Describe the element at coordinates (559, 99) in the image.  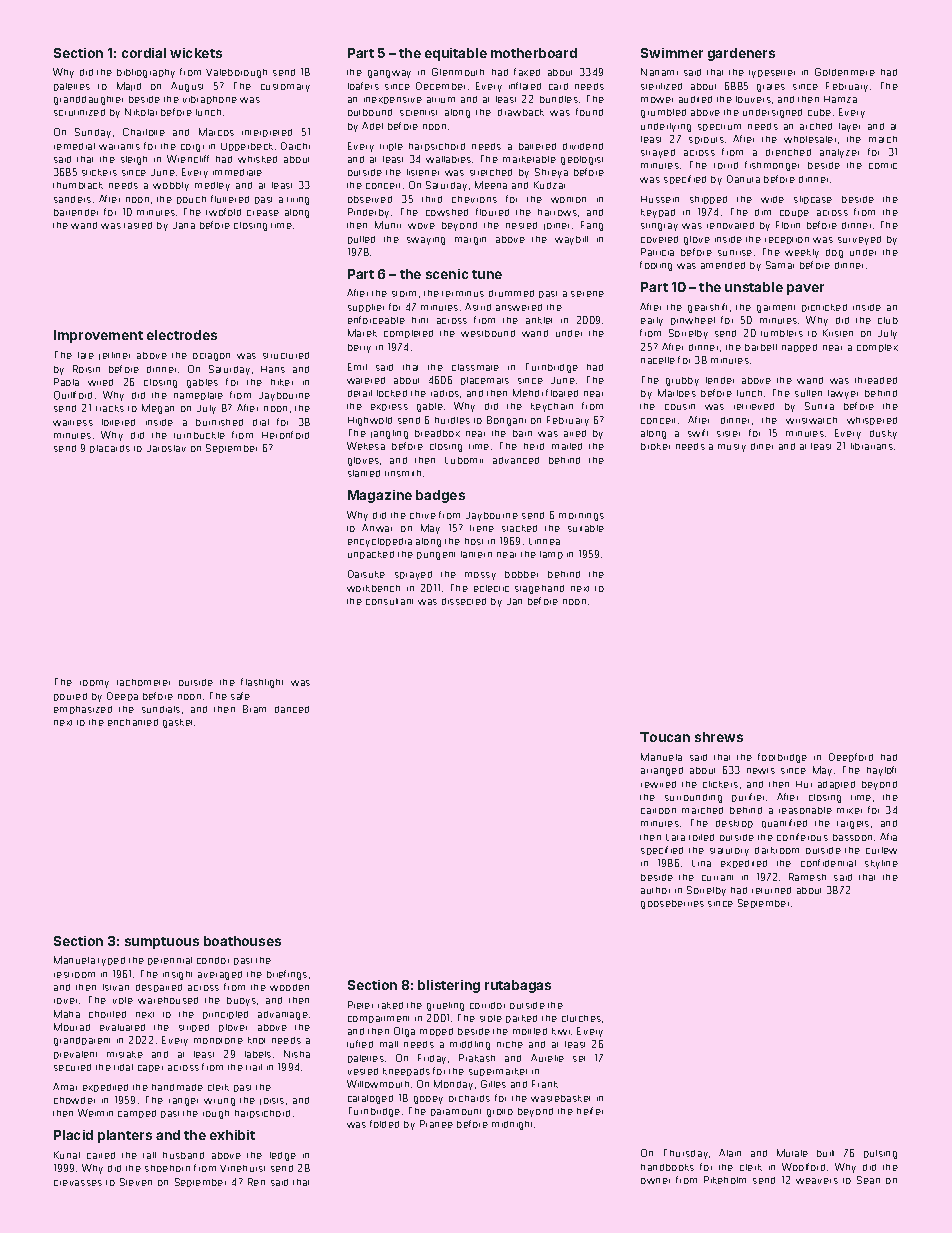
I see `bundles` at that location.
